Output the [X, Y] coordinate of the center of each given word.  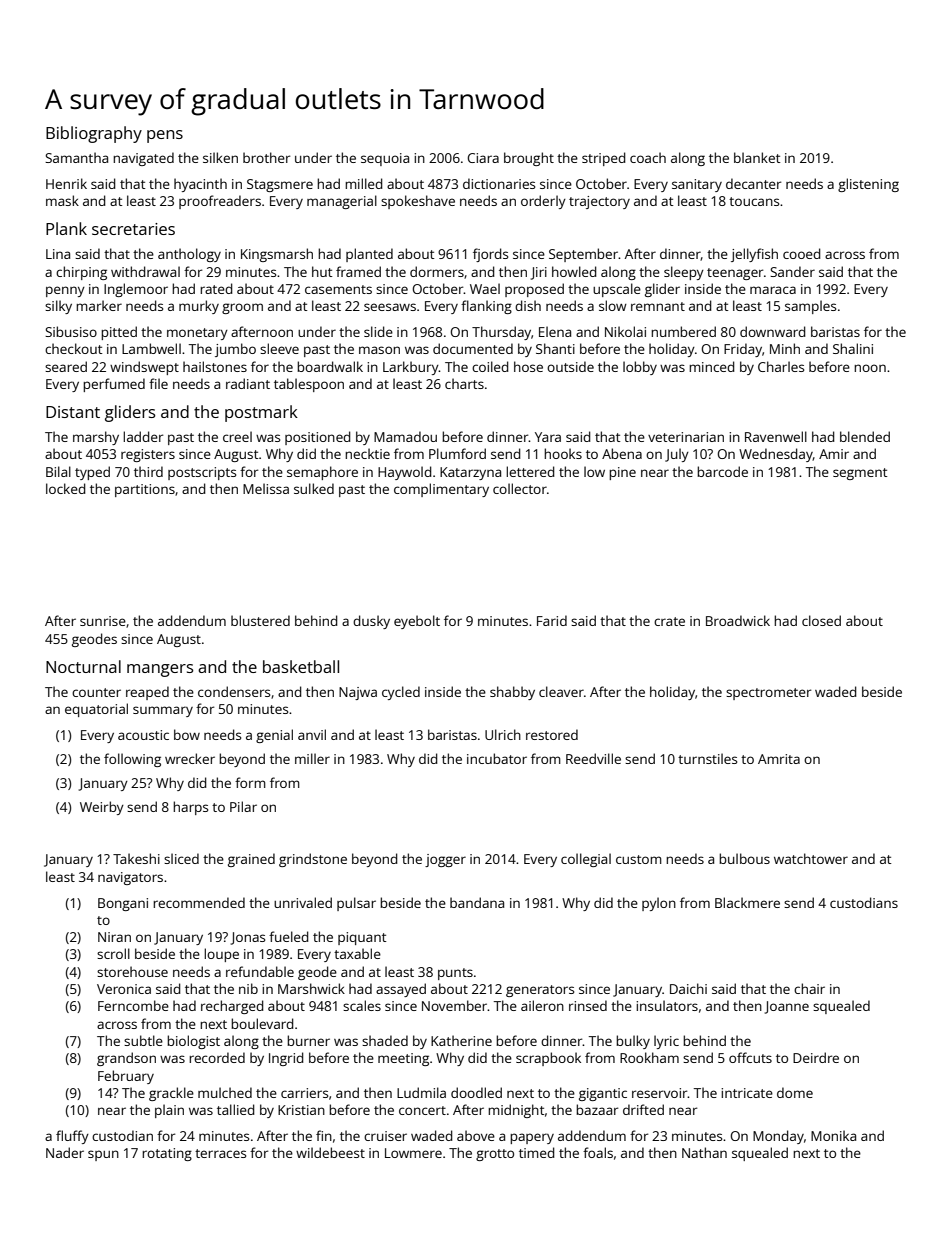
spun [103, 1155]
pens [165, 136]
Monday [778, 1137]
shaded [385, 1040]
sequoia [385, 159]
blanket [757, 157]
